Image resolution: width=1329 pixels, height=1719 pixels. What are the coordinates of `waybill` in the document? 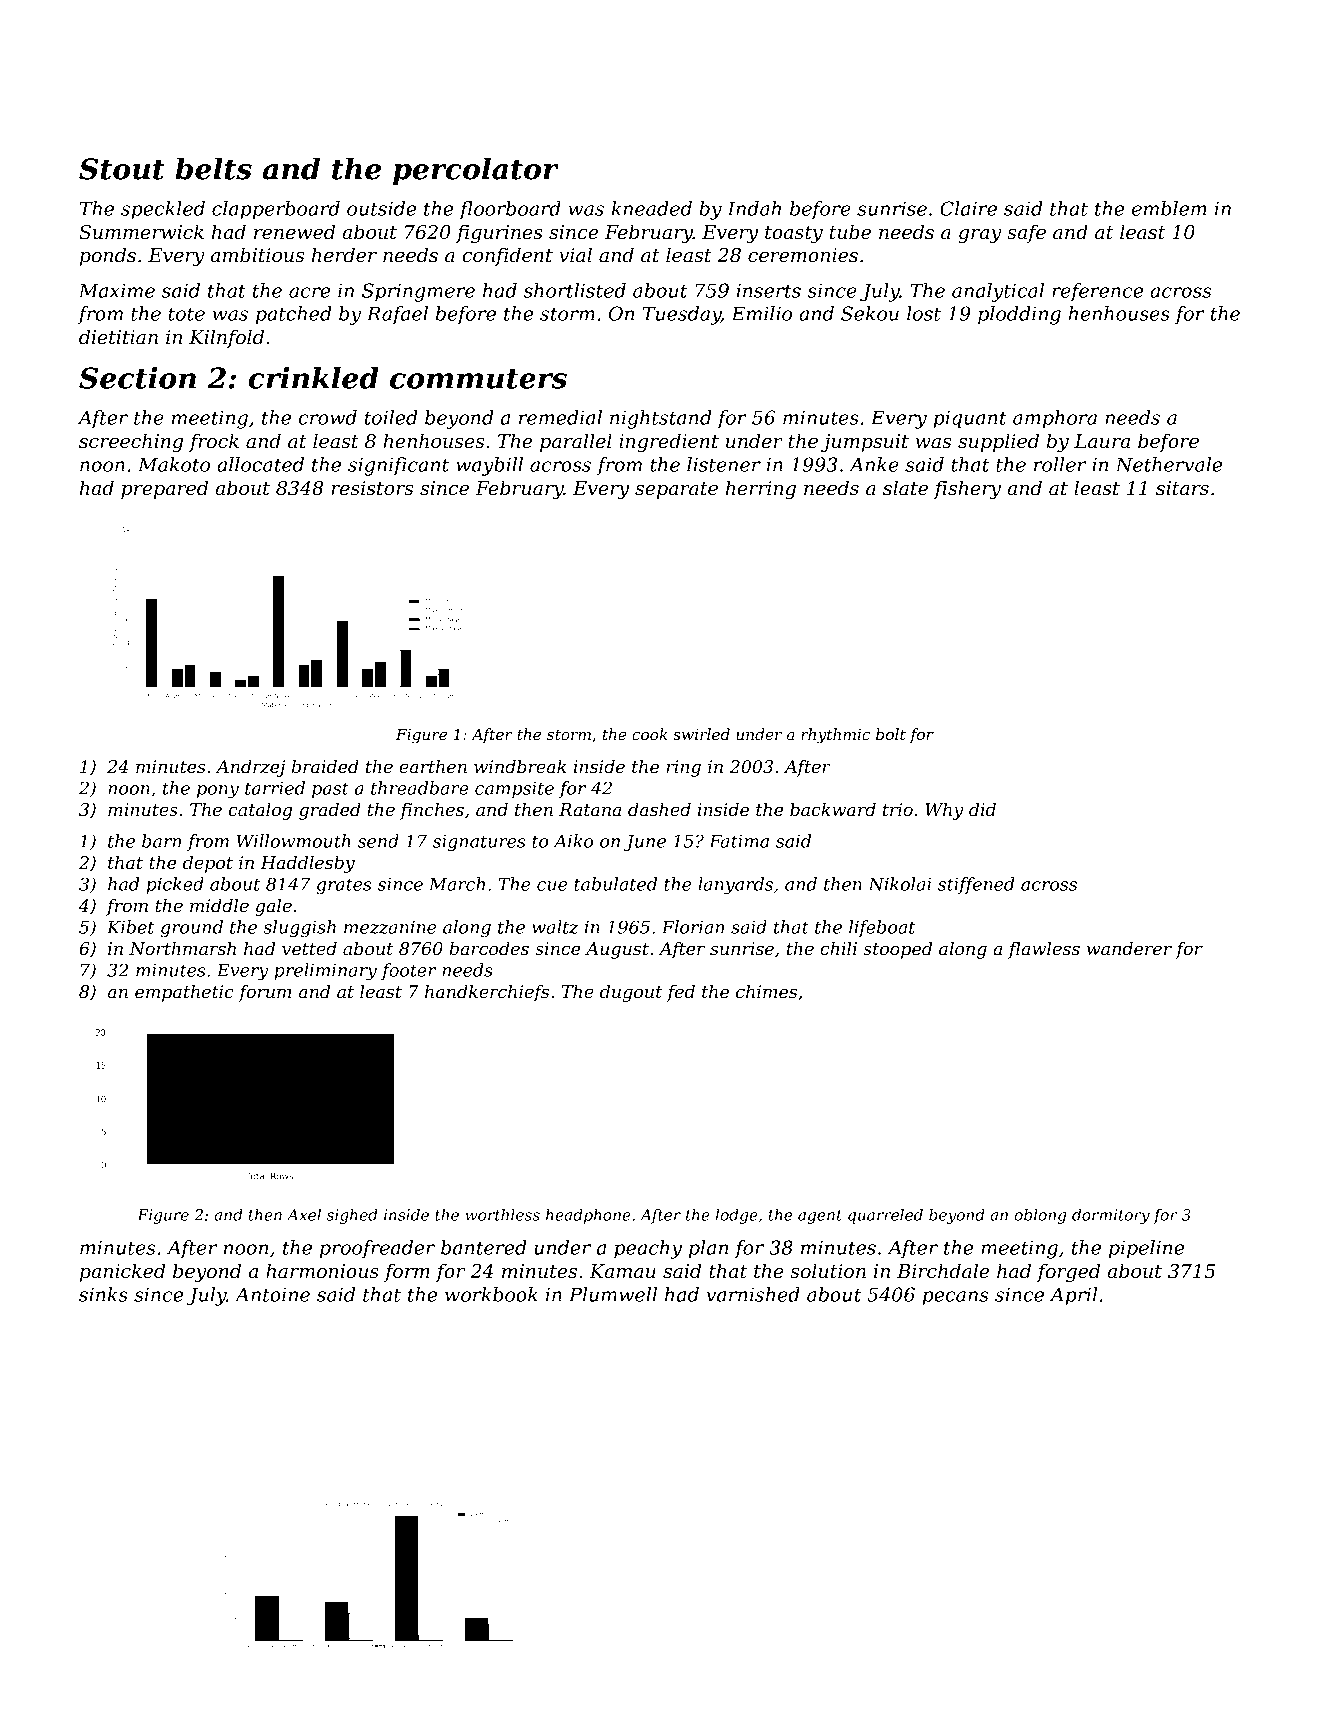 It's located at (489, 466).
